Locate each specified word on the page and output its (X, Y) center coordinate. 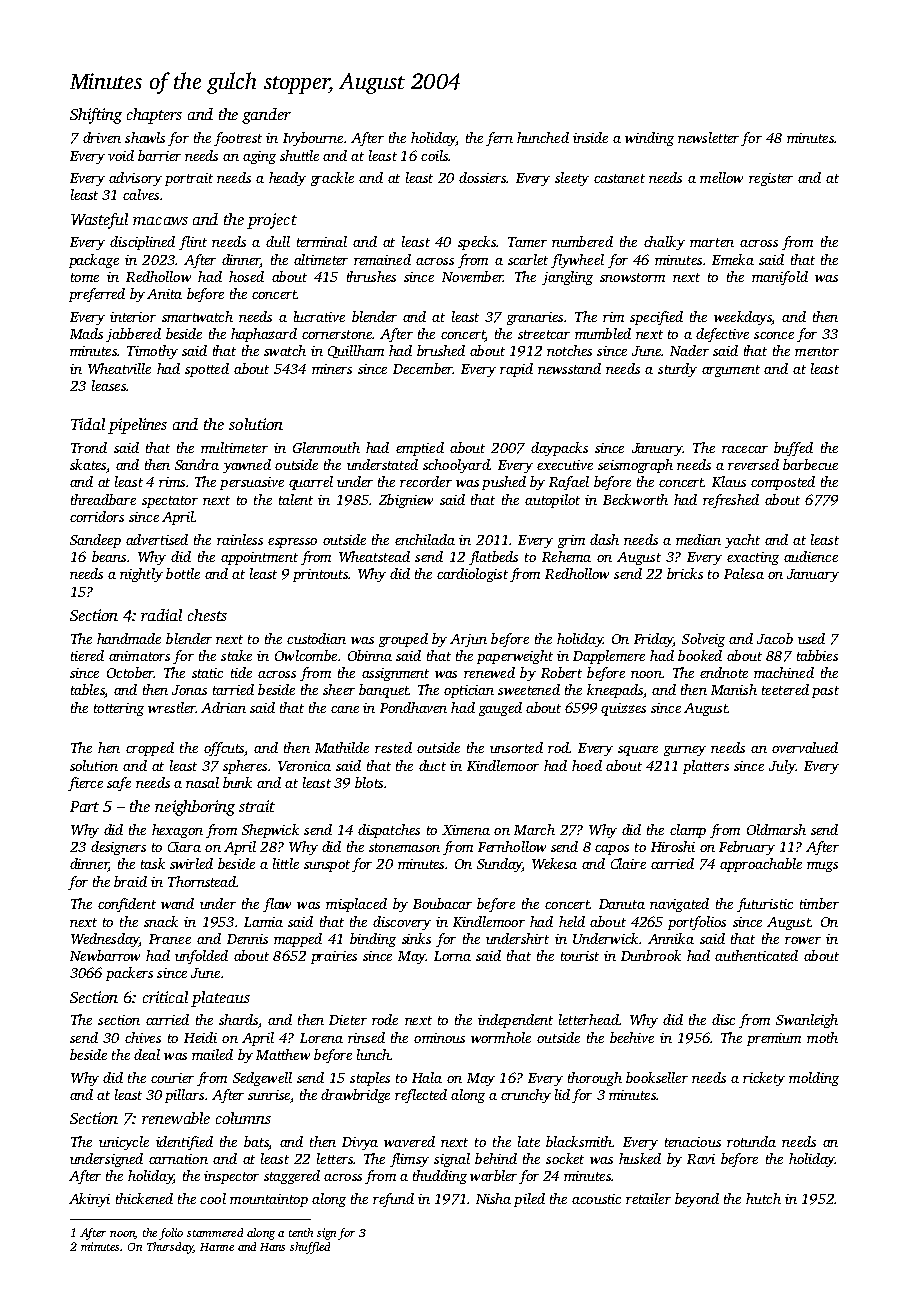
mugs (822, 867)
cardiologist (472, 575)
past (825, 692)
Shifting (96, 116)
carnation (178, 1159)
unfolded (201, 957)
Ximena (466, 830)
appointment (259, 558)
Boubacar (442, 903)
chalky (664, 243)
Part (84, 806)
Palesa (744, 573)
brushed (441, 350)
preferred (97, 295)
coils (434, 155)
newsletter (708, 137)
